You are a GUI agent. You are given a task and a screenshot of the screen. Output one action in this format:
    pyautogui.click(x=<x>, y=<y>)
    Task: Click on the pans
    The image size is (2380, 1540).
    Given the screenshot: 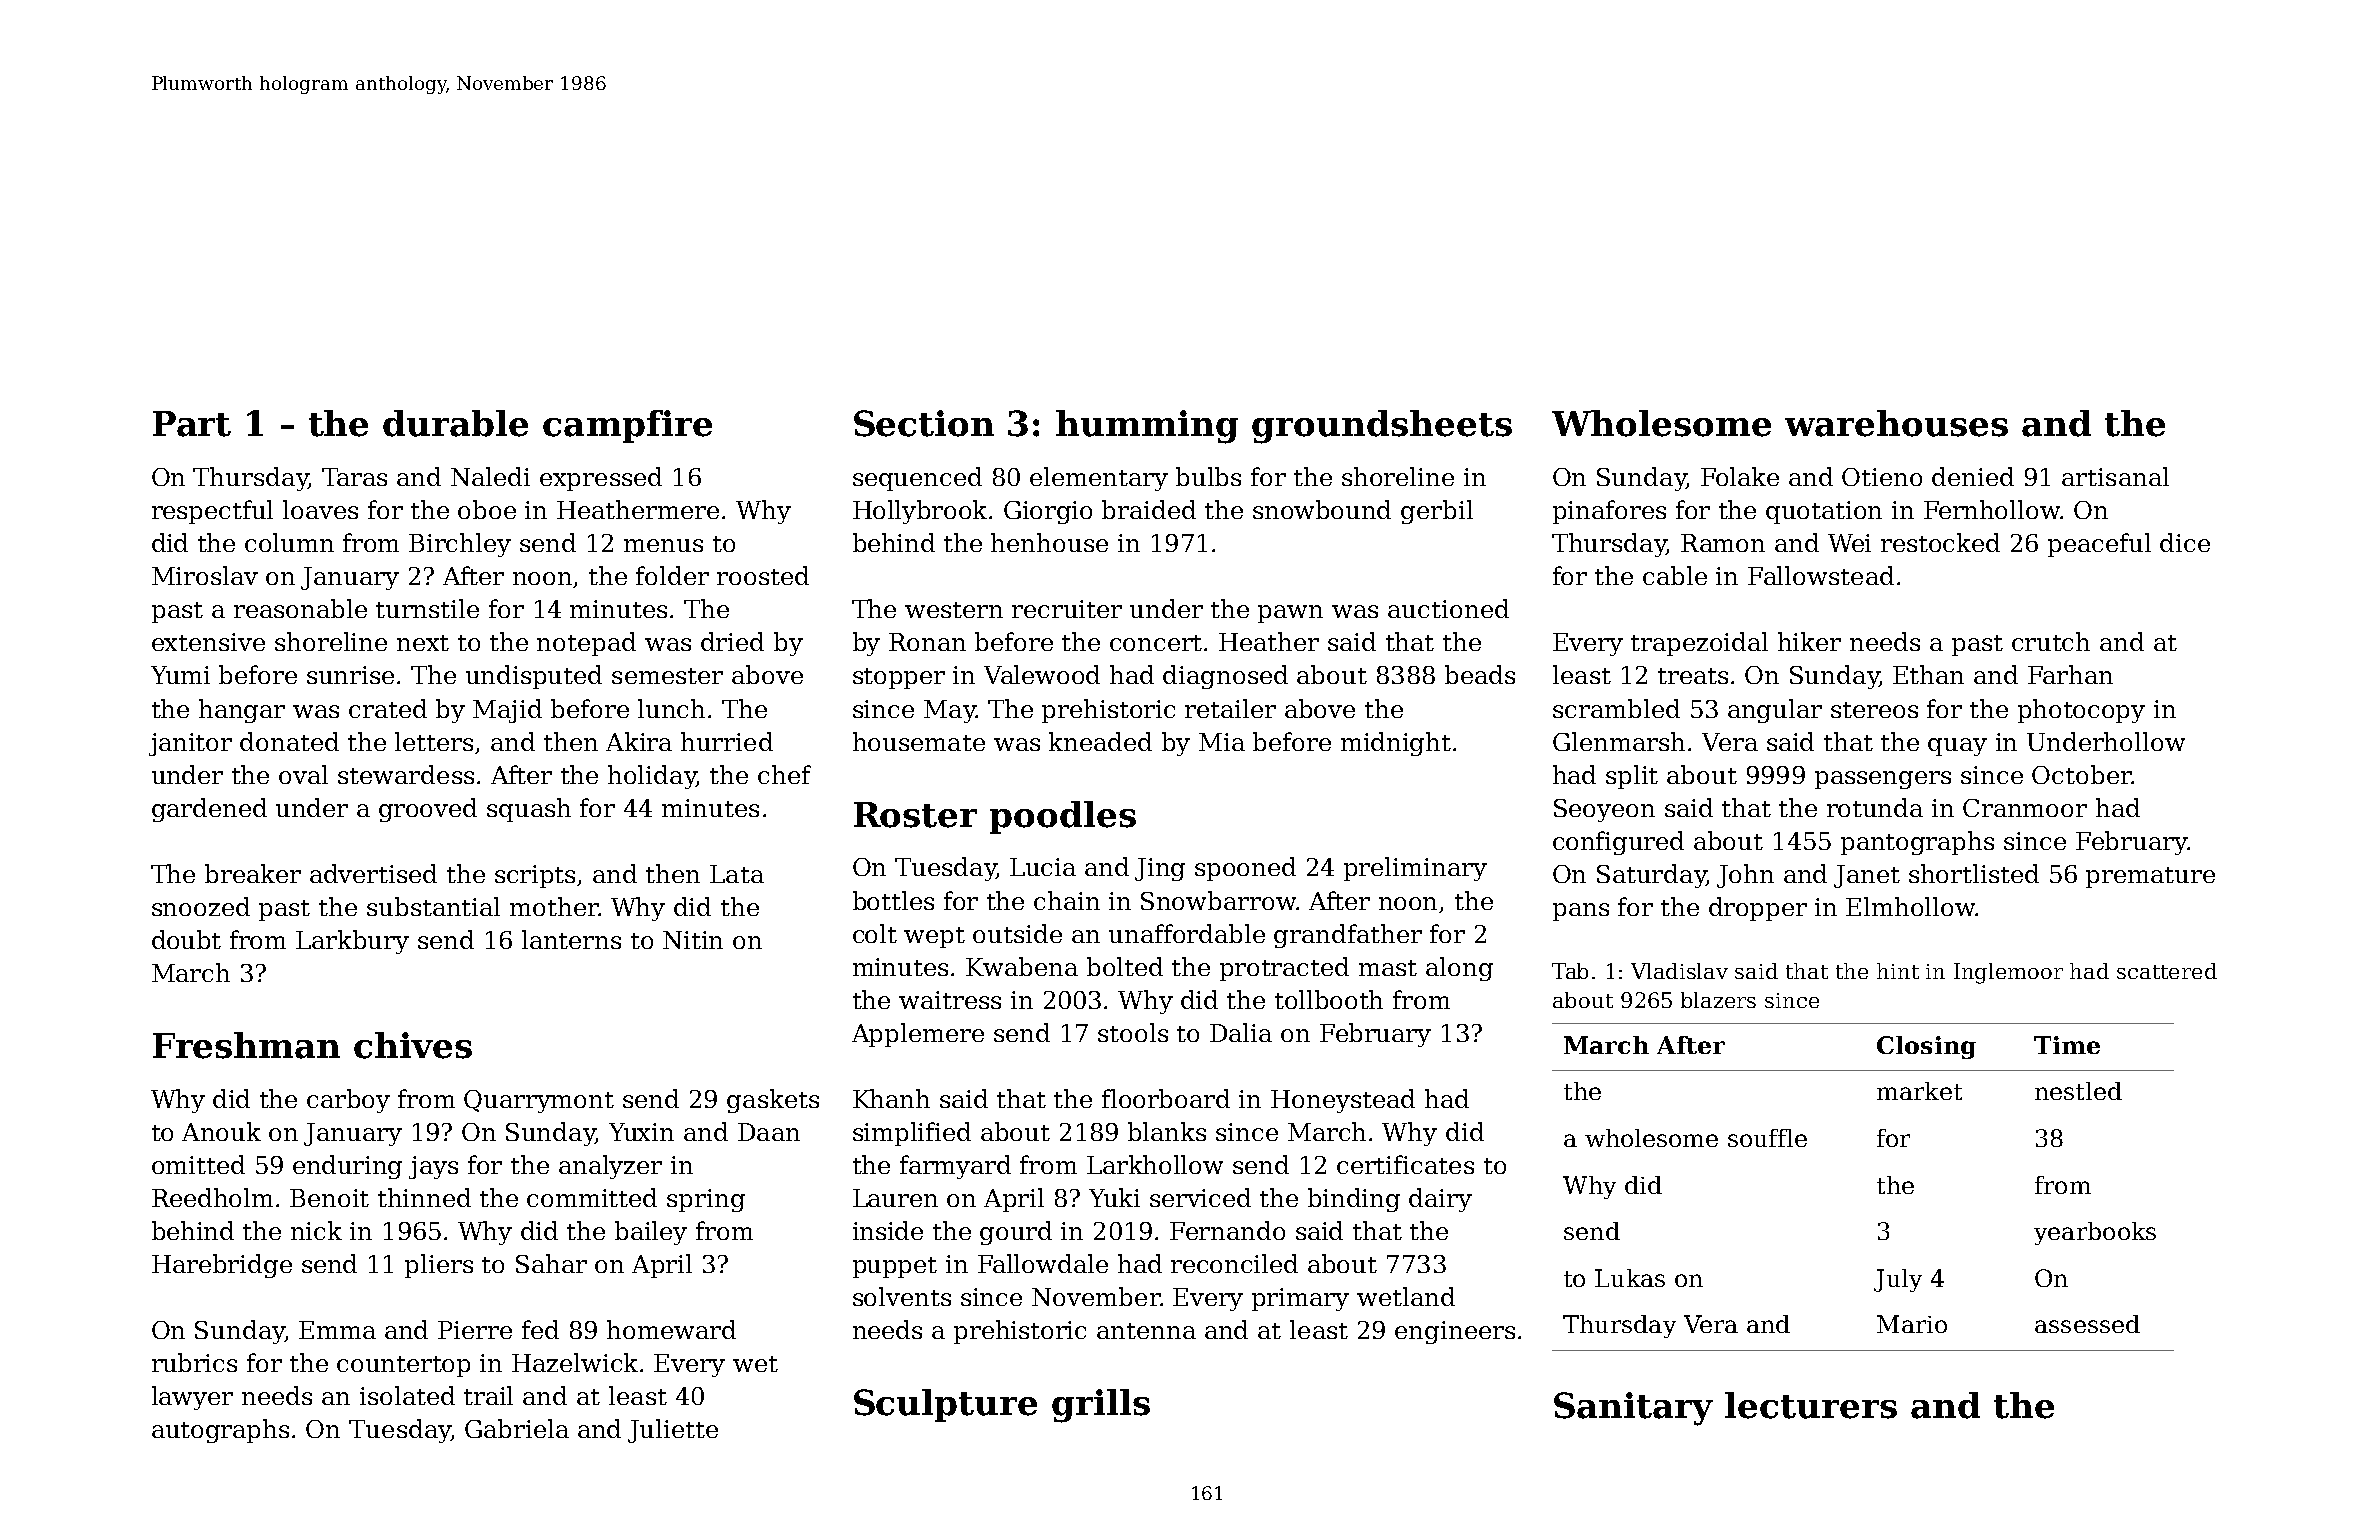 What is the action you would take?
    pyautogui.click(x=1581, y=912)
